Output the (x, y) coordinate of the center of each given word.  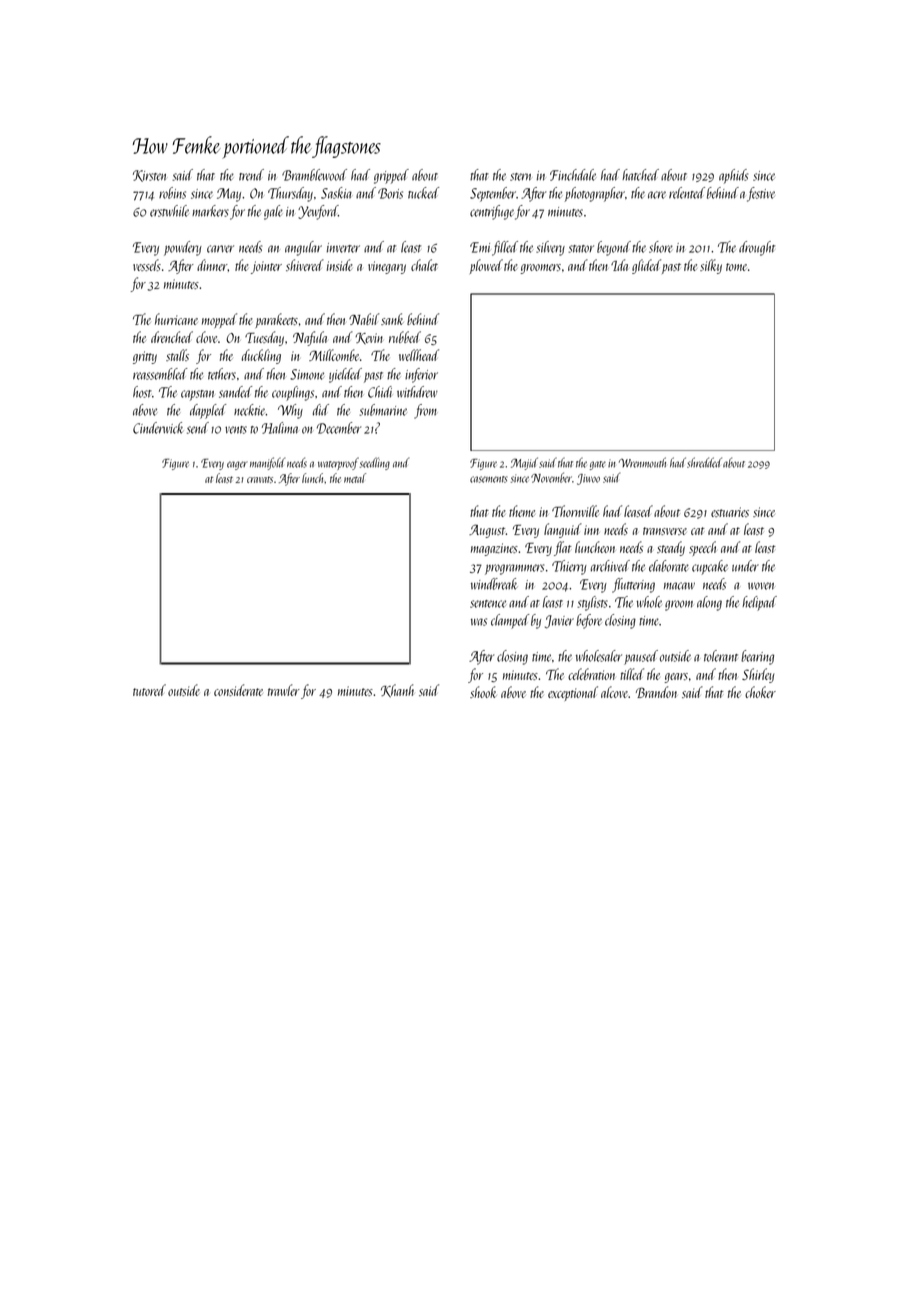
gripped (391, 176)
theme (522, 511)
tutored (149, 690)
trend (251, 175)
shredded (704, 462)
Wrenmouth (642, 462)
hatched (640, 175)
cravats (260, 479)
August (487, 531)
